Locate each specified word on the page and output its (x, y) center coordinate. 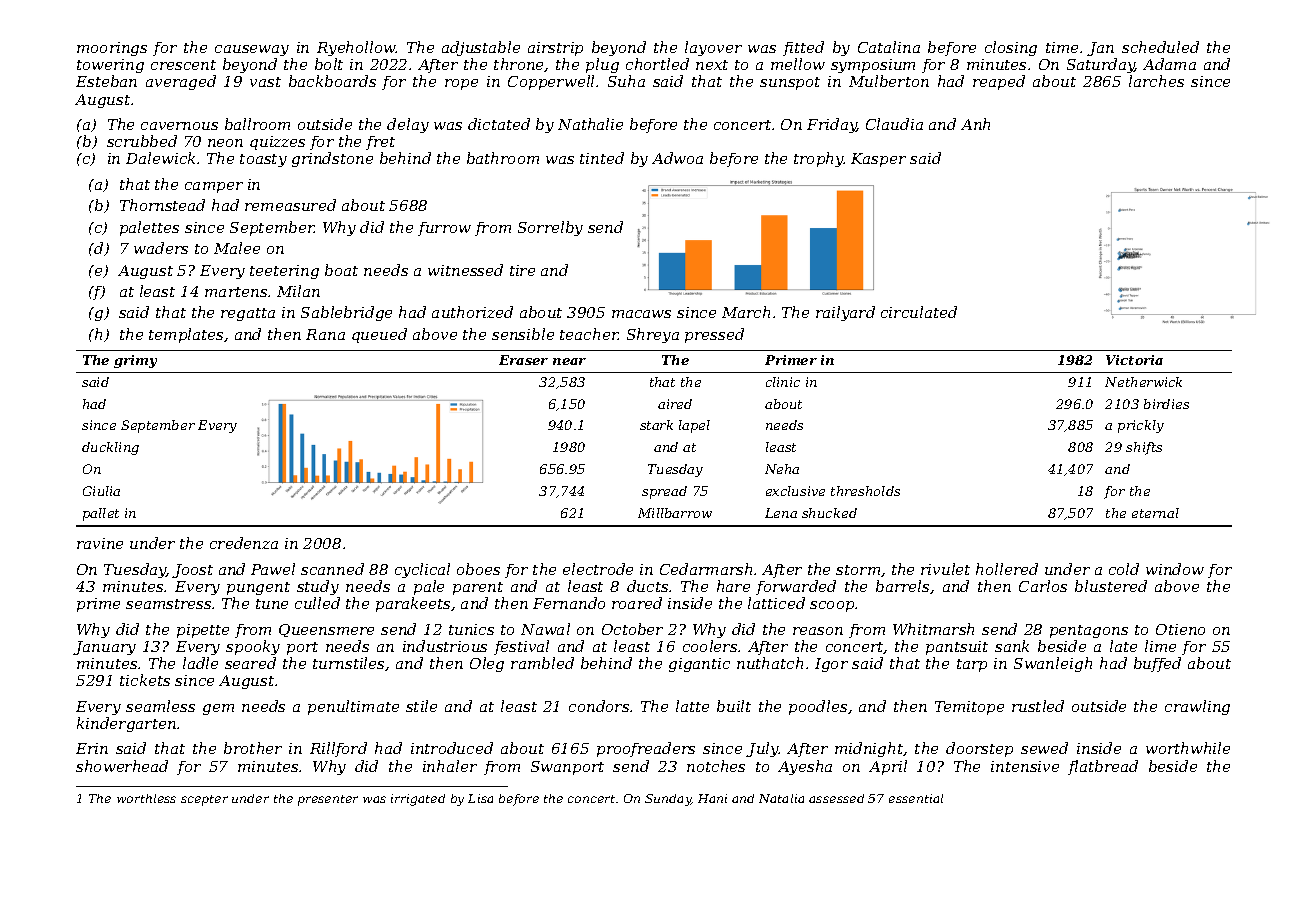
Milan (298, 291)
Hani (712, 798)
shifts (1144, 448)
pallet (101, 514)
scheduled (1160, 47)
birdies (1166, 404)
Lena (781, 513)
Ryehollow (356, 48)
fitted (803, 48)
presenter (328, 800)
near (569, 361)
